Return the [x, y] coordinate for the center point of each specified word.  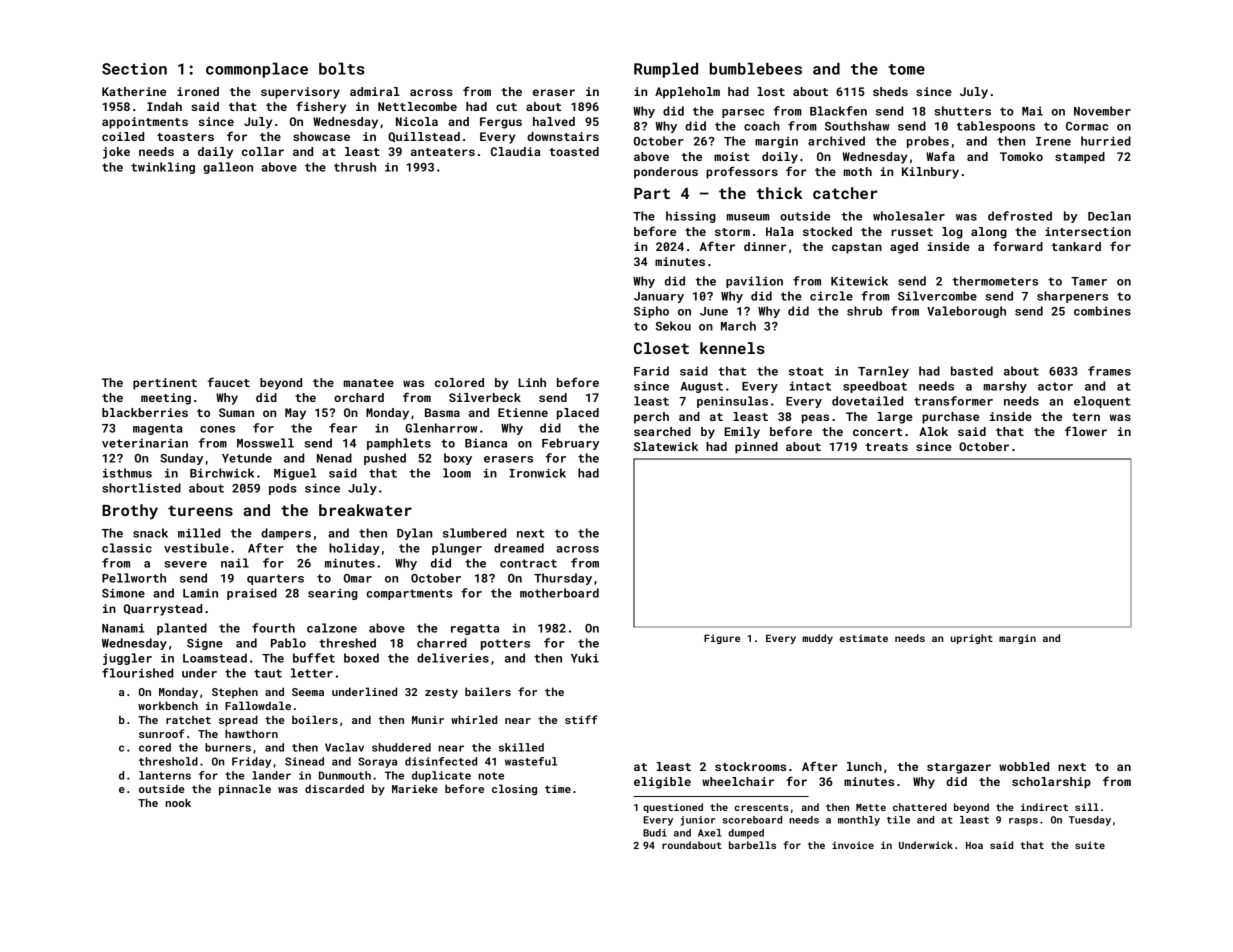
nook [178, 802]
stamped [1080, 158]
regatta [475, 629]
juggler [127, 659]
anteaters [443, 152]
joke [116, 153]
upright [971, 639]
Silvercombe [937, 296]
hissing [691, 217]
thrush [355, 167]
